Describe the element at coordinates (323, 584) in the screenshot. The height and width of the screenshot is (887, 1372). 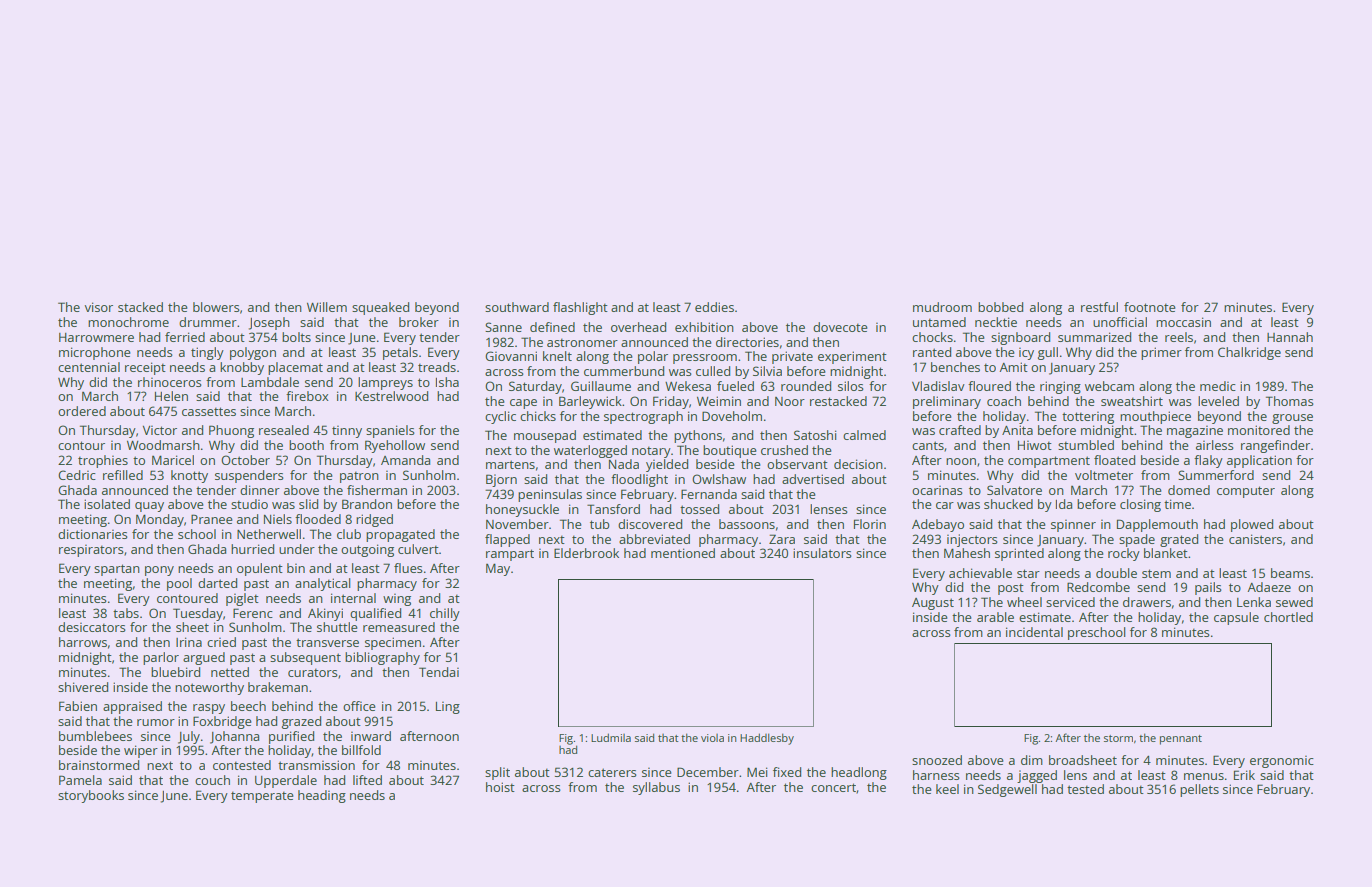
I see `analytical` at that location.
